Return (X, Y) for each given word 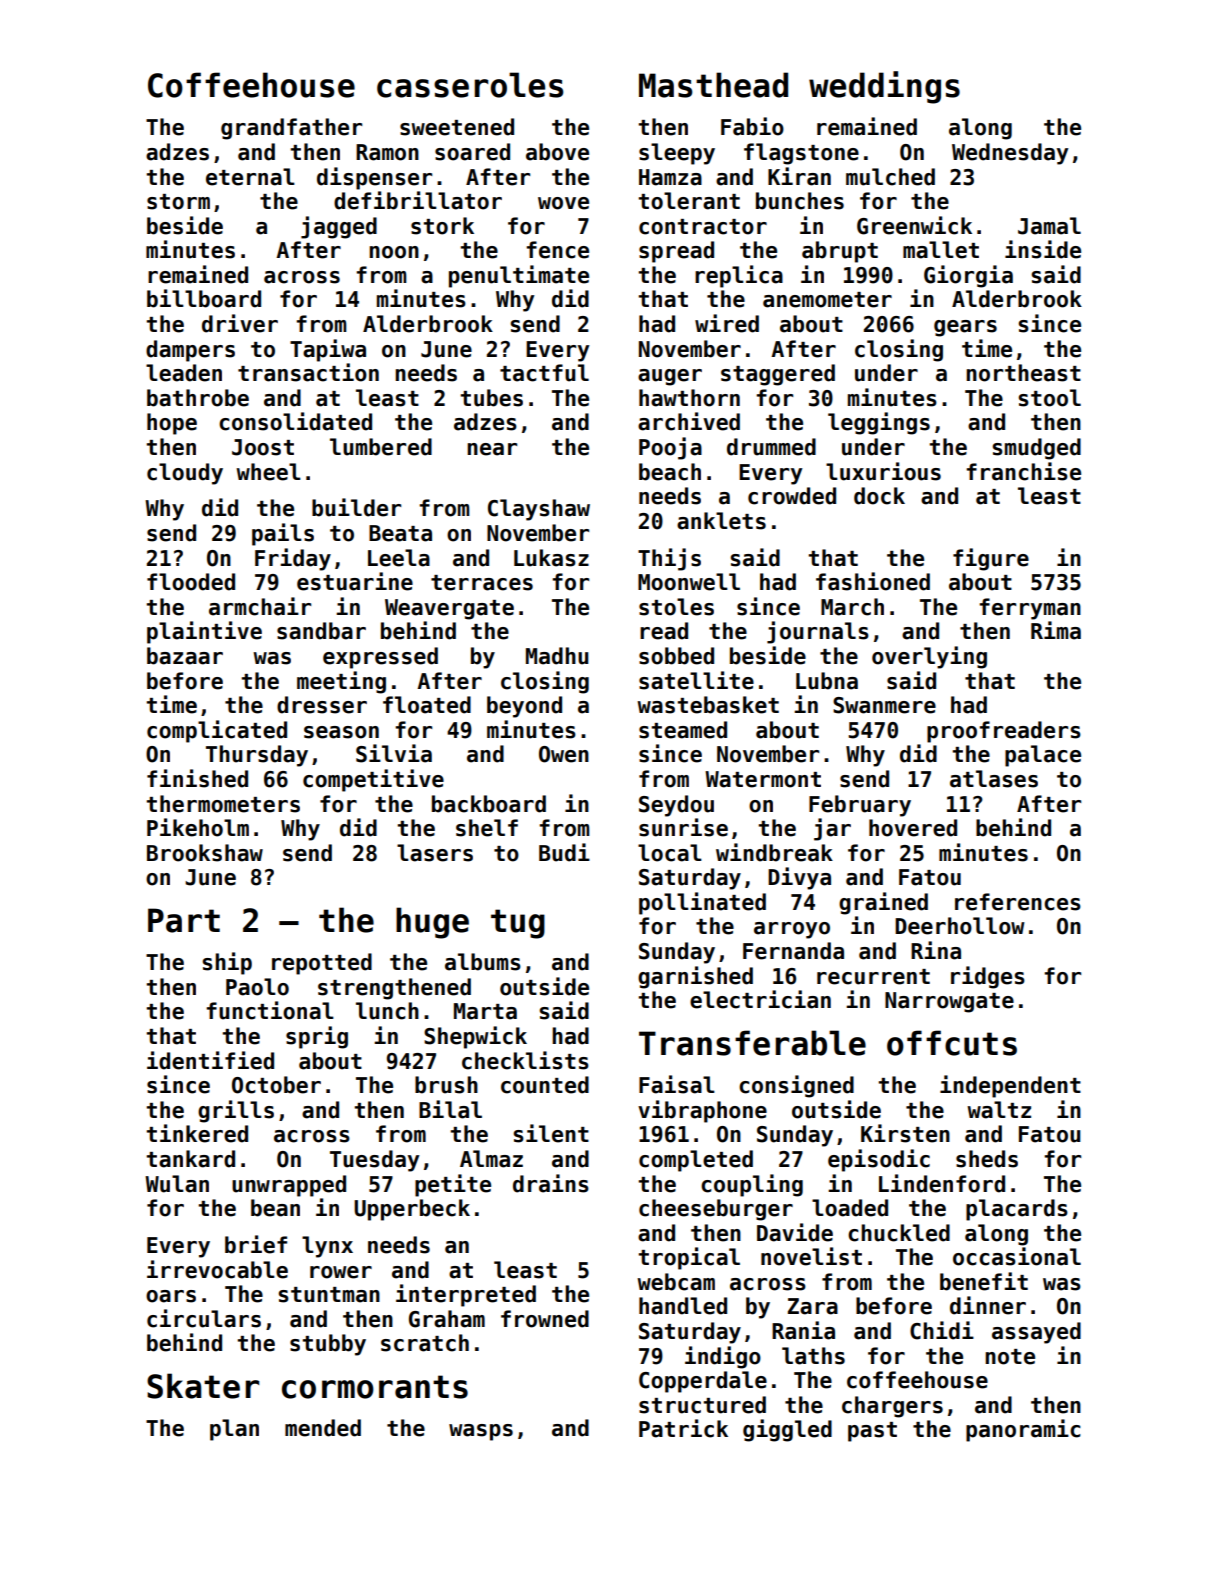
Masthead (713, 85)
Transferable (752, 1043)
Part (184, 920)
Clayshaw (539, 510)
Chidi (942, 1330)
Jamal (1049, 226)
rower (341, 1272)
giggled (787, 1430)
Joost (263, 447)
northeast (1023, 373)
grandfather (291, 129)
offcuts (952, 1043)
